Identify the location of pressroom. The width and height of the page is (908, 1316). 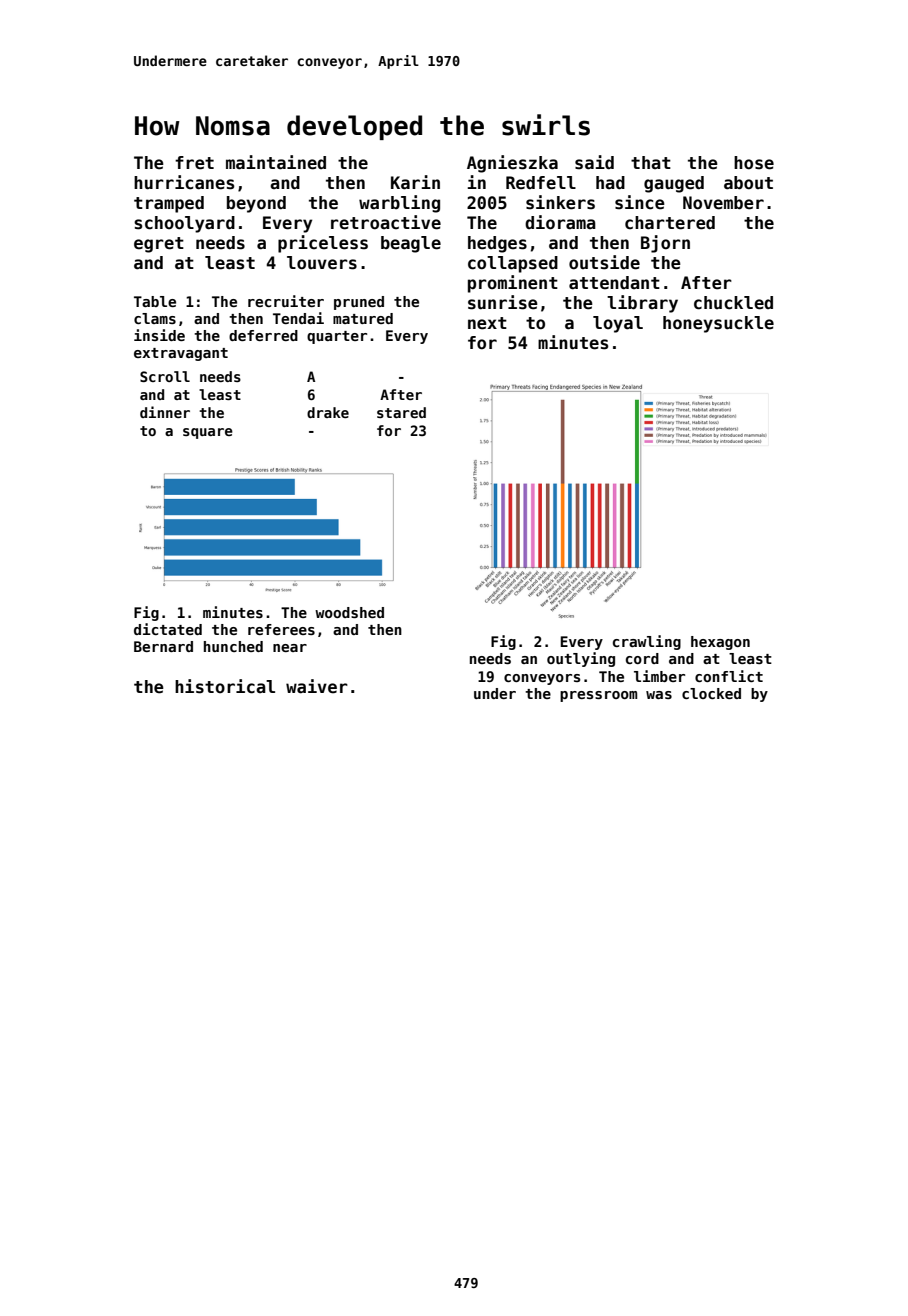
(598, 696).
